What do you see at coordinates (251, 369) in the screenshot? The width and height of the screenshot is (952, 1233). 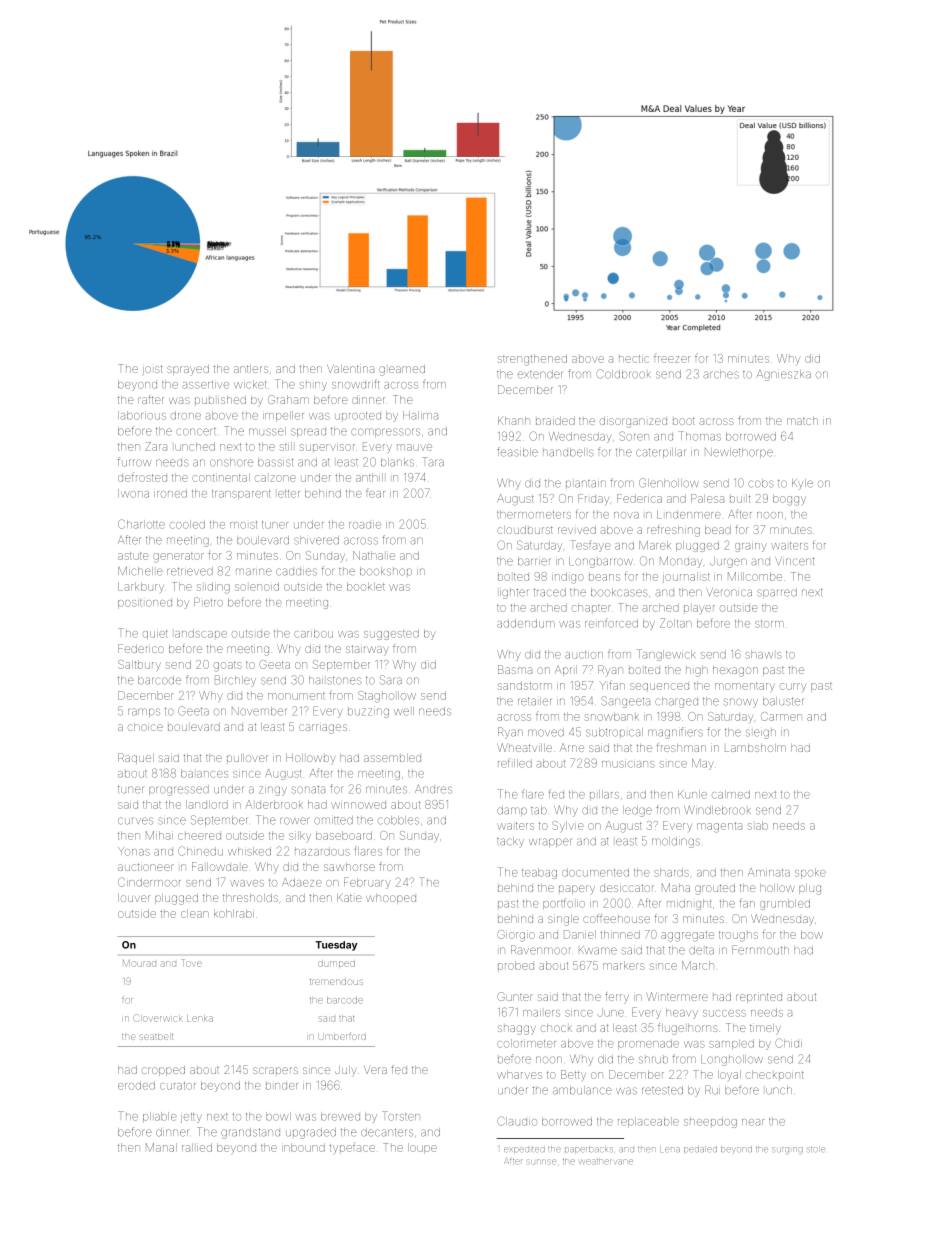 I see `antlers` at bounding box center [251, 369].
